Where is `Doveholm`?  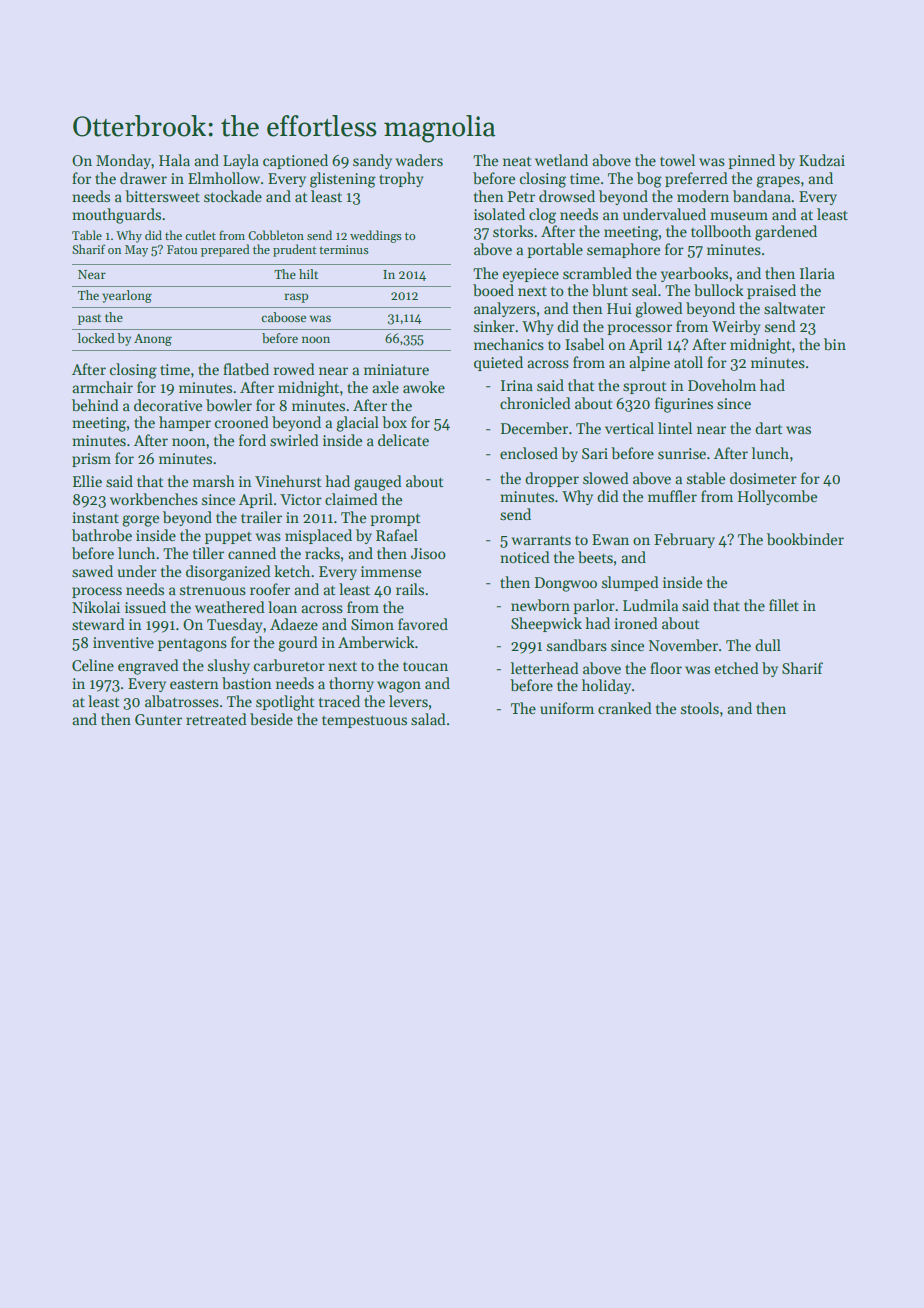 Doveholm is located at coordinates (722, 385).
